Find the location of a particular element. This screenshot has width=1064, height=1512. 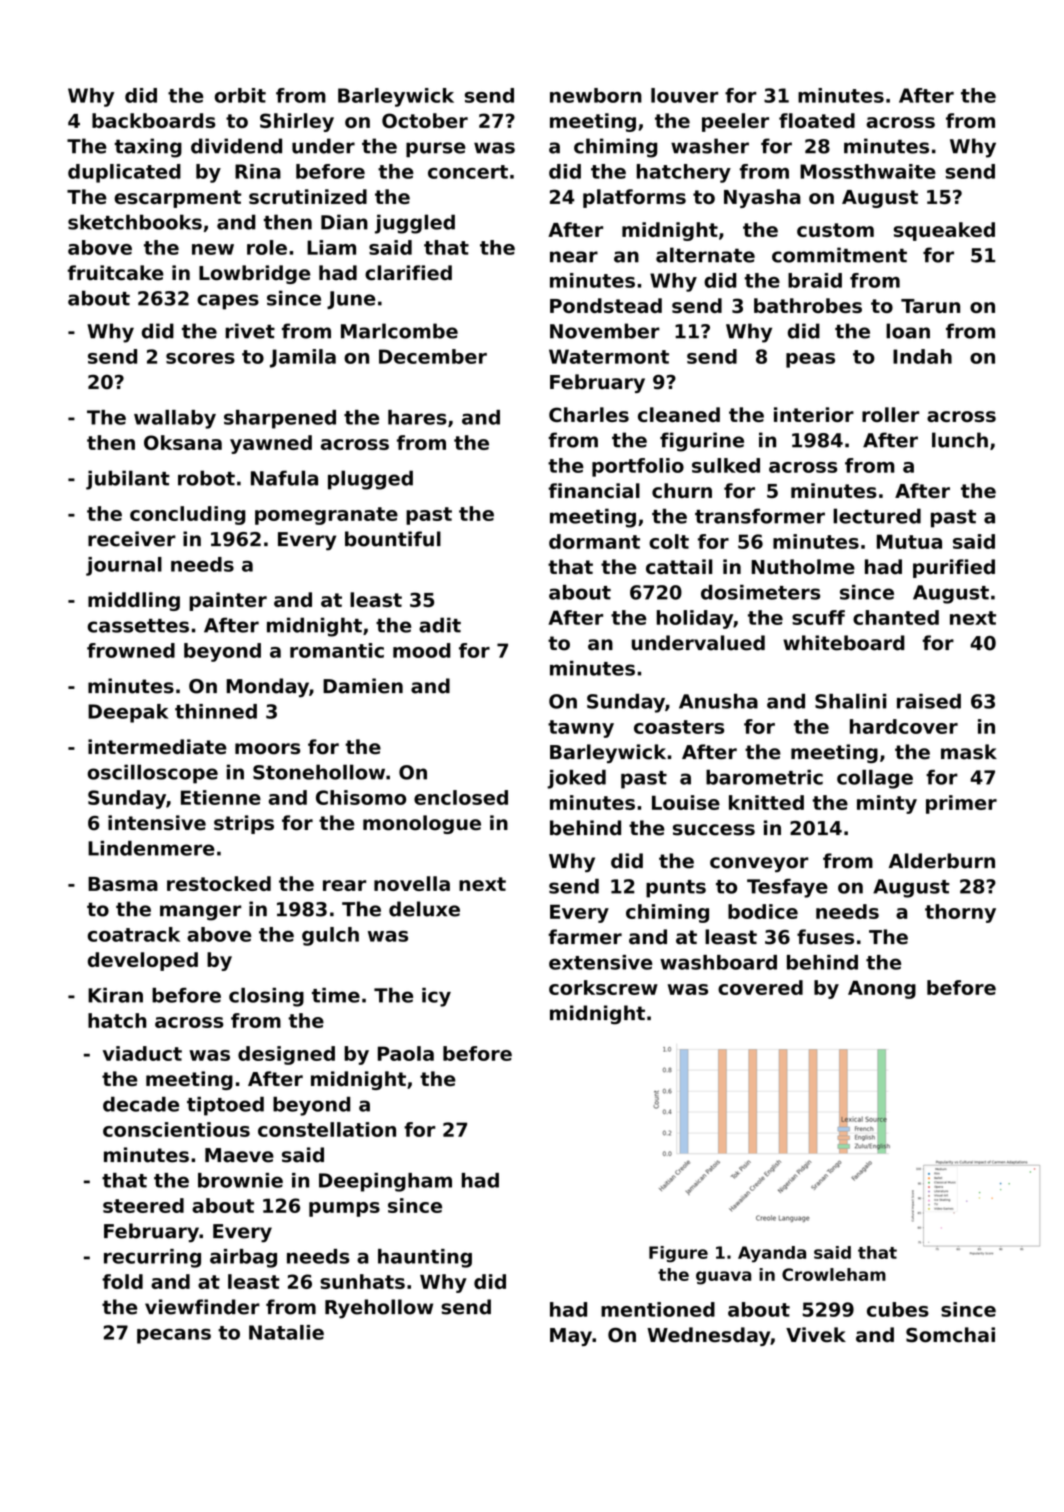

sulked is located at coordinates (726, 465).
